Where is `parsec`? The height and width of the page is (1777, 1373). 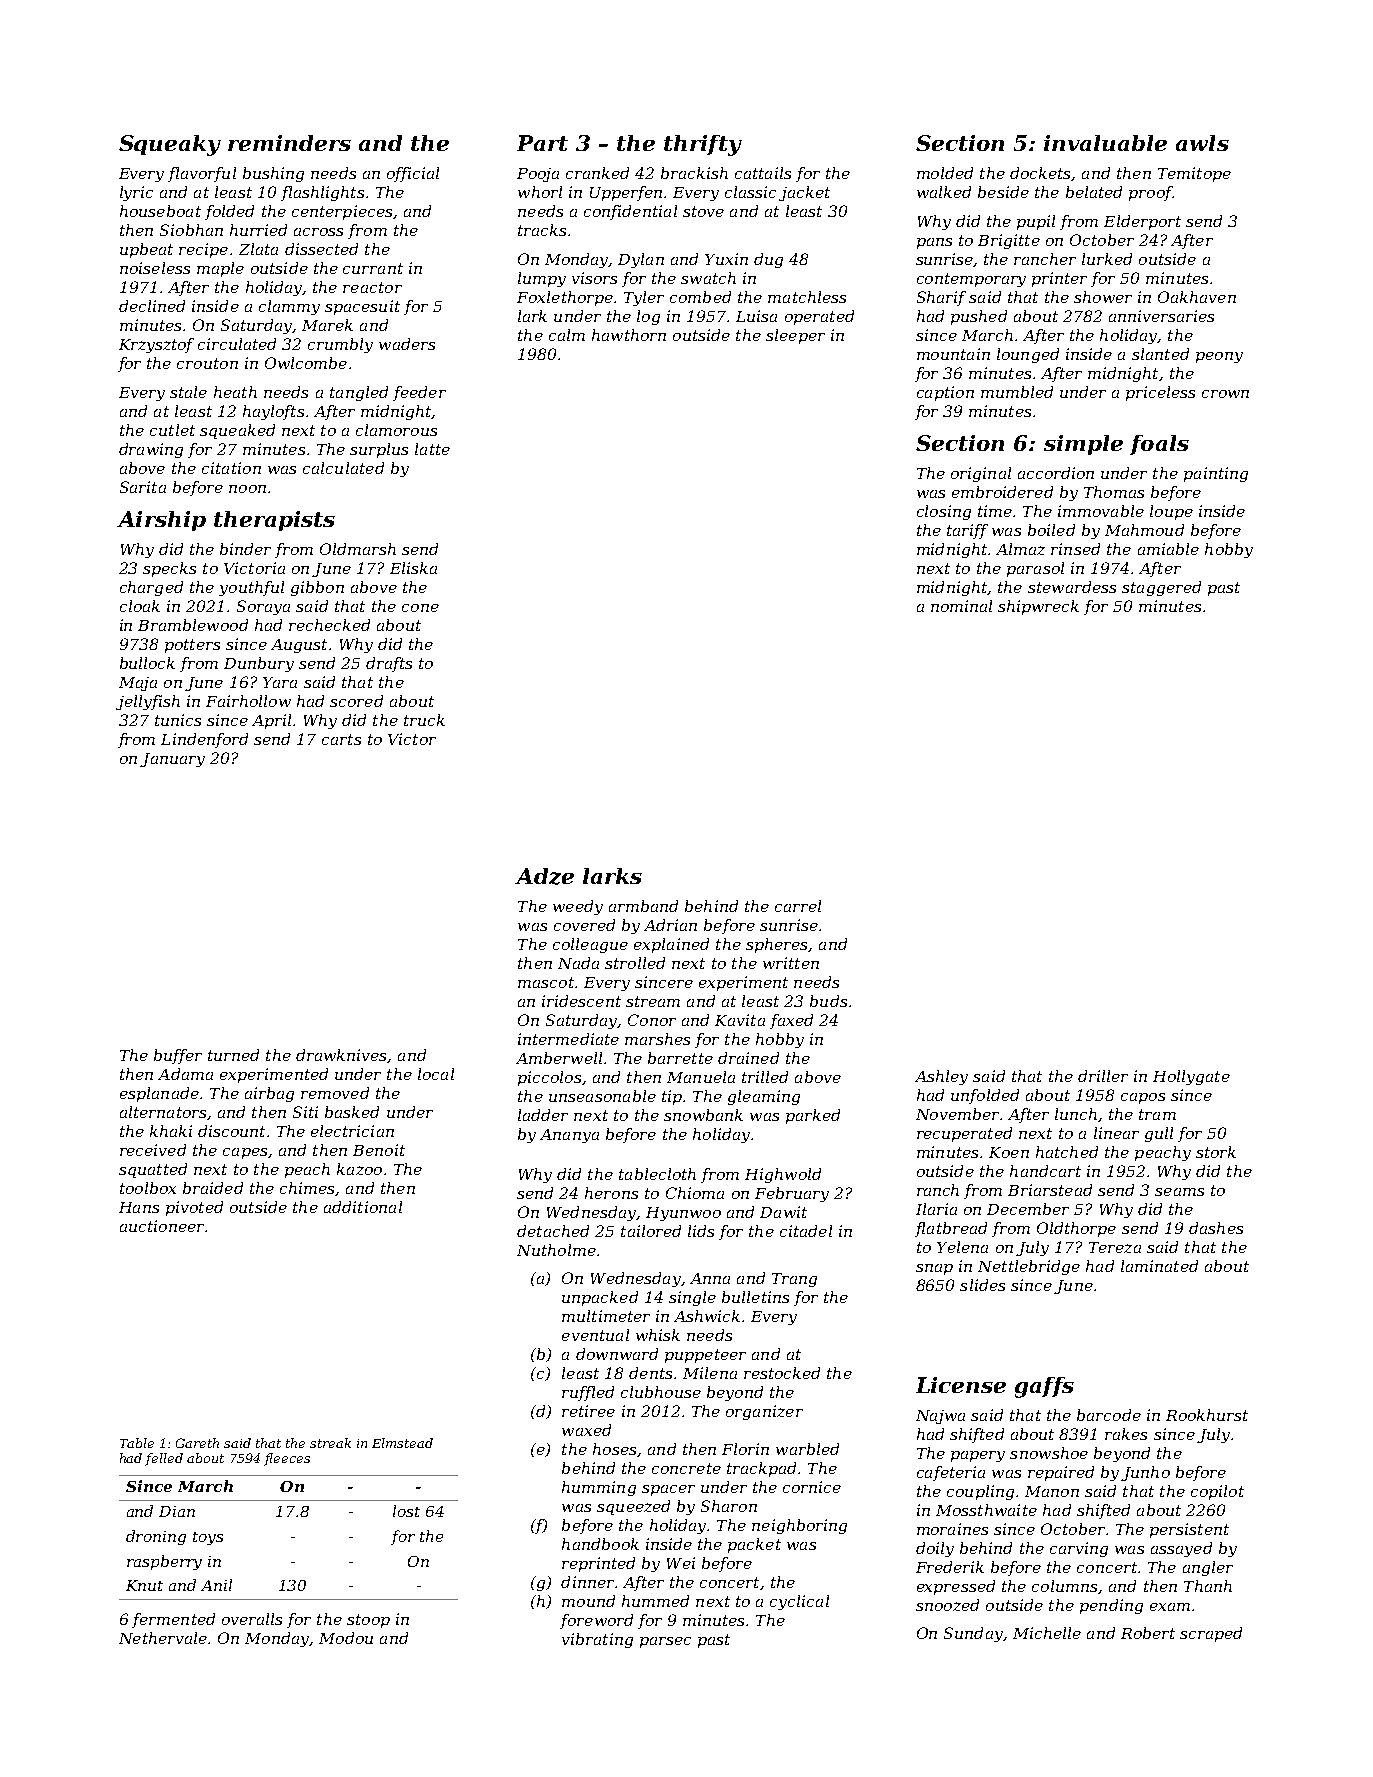
parsec is located at coordinates (665, 1642).
